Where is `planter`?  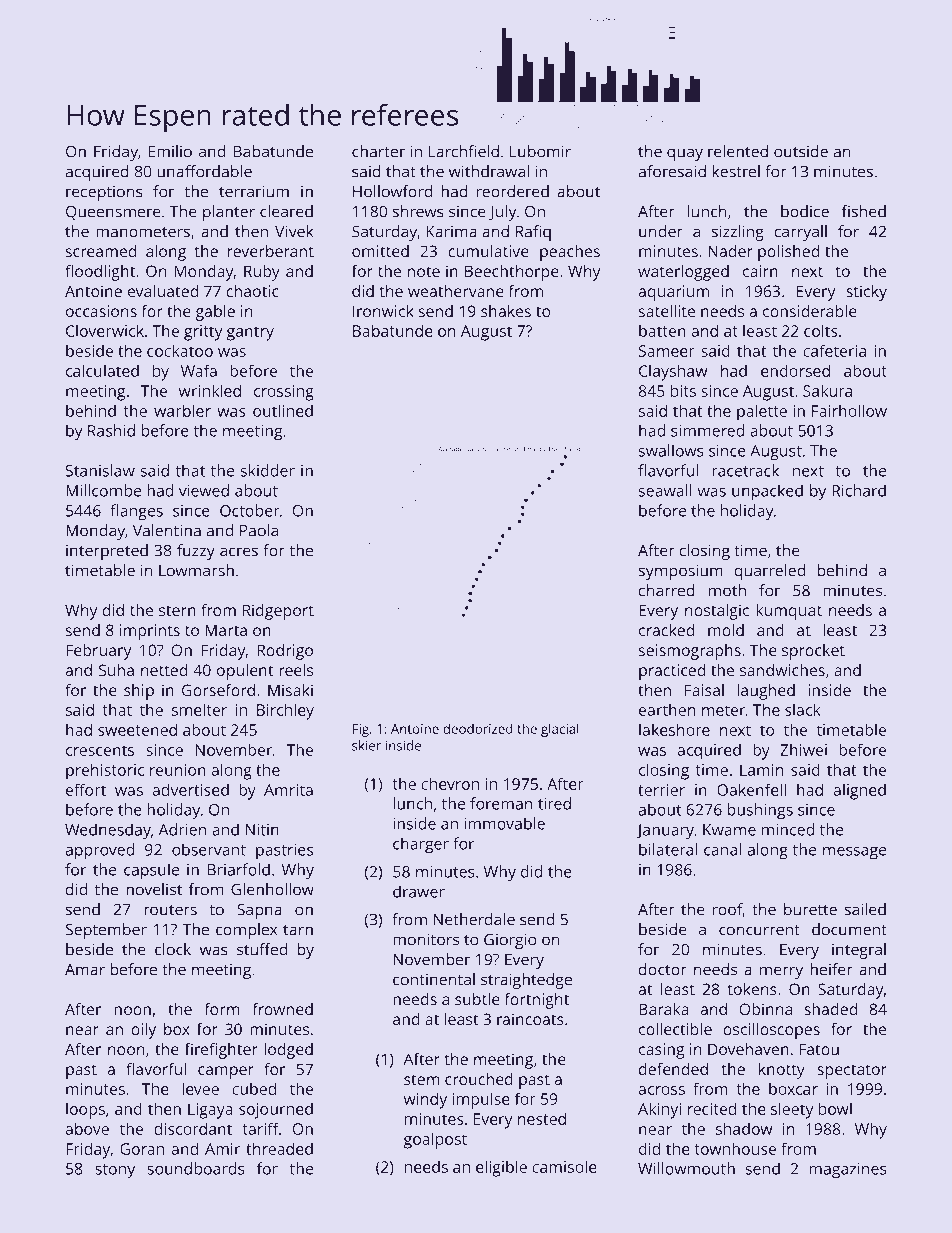
planter is located at coordinates (229, 213).
